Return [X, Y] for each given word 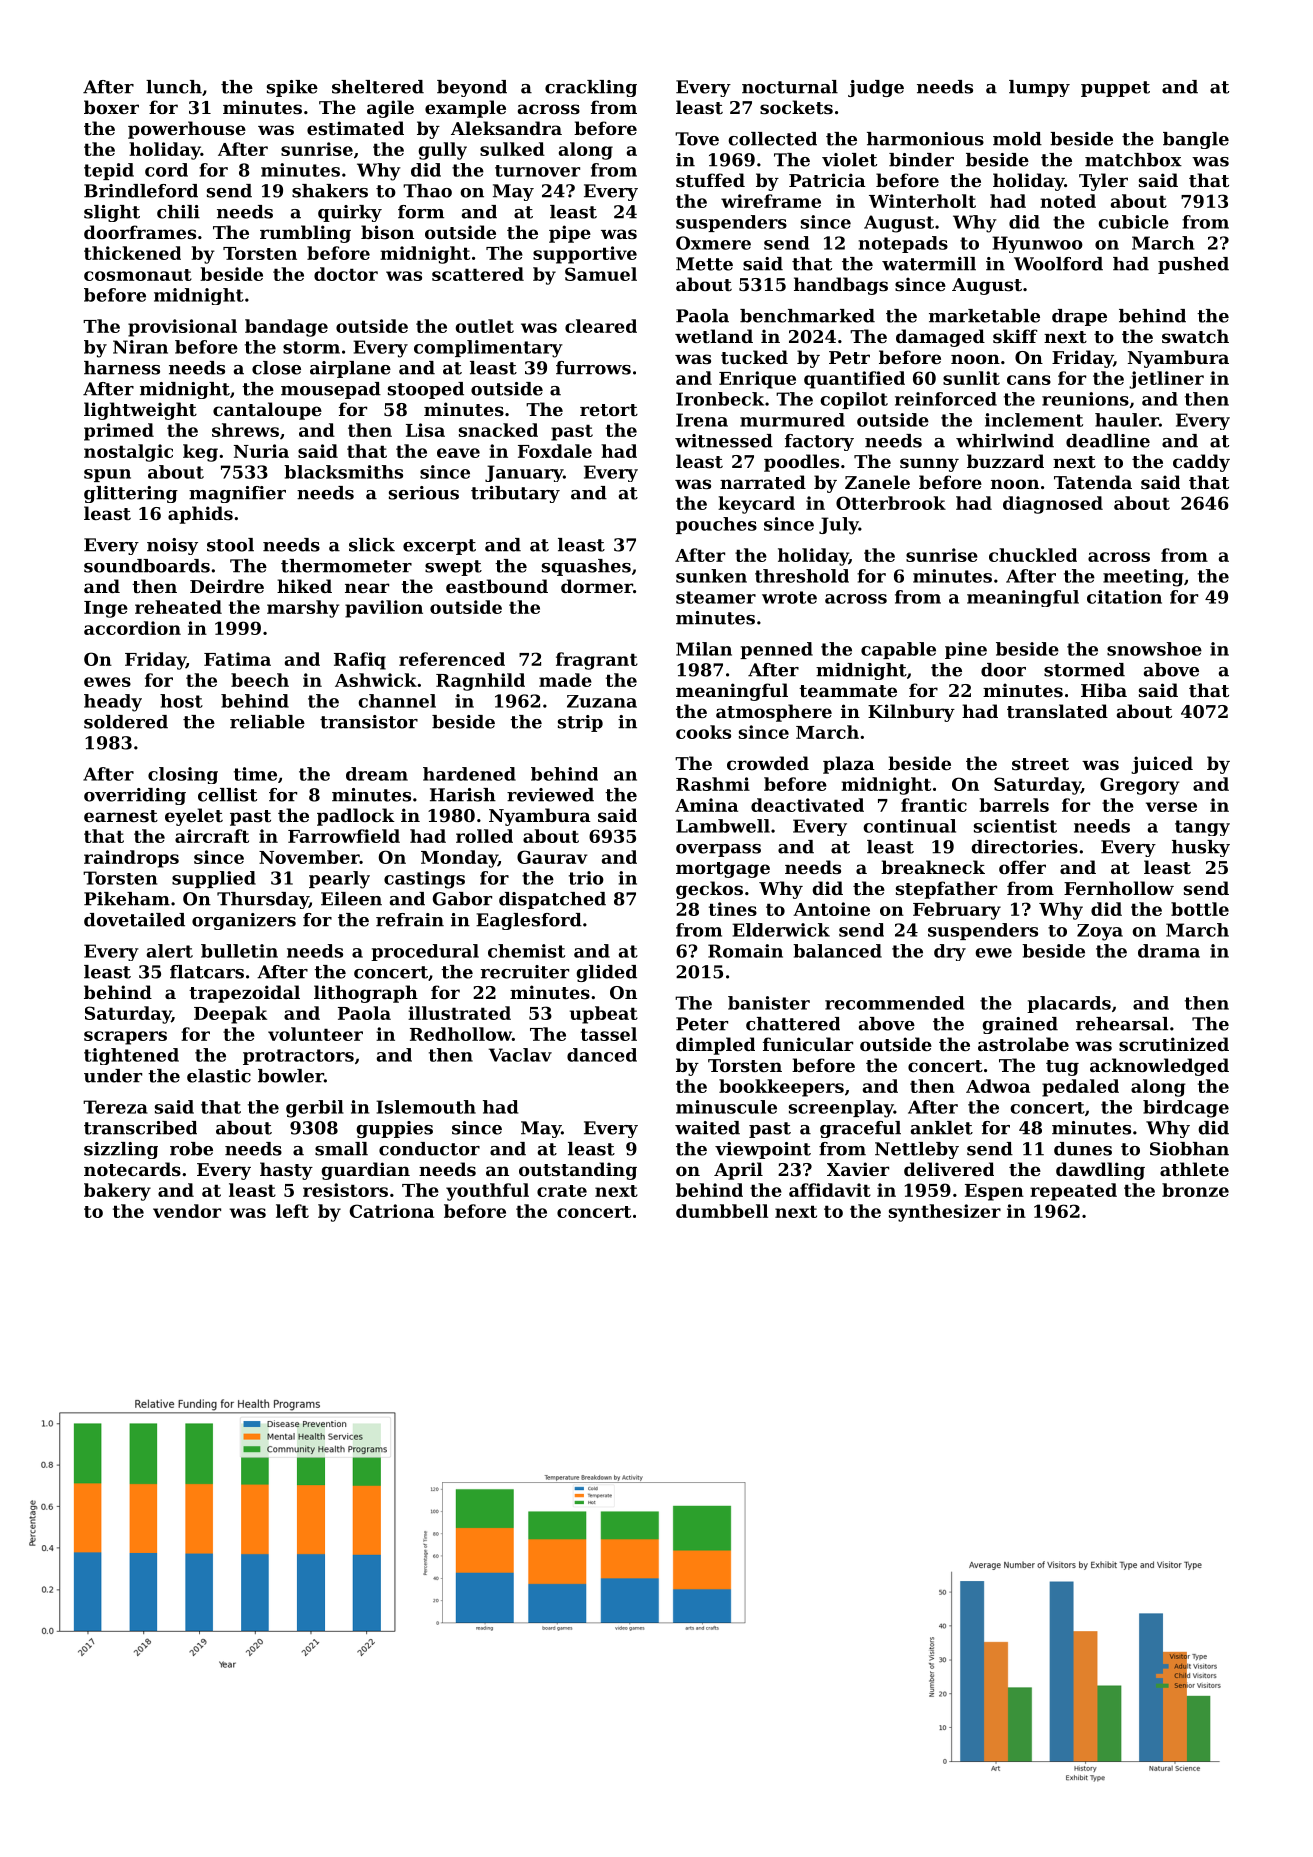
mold [1017, 139]
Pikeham [127, 899]
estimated [355, 128]
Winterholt [922, 201]
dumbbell [722, 1211]
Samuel [601, 274]
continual [910, 826]
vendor [187, 1211]
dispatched [552, 900]
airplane [350, 369]
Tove [697, 139]
